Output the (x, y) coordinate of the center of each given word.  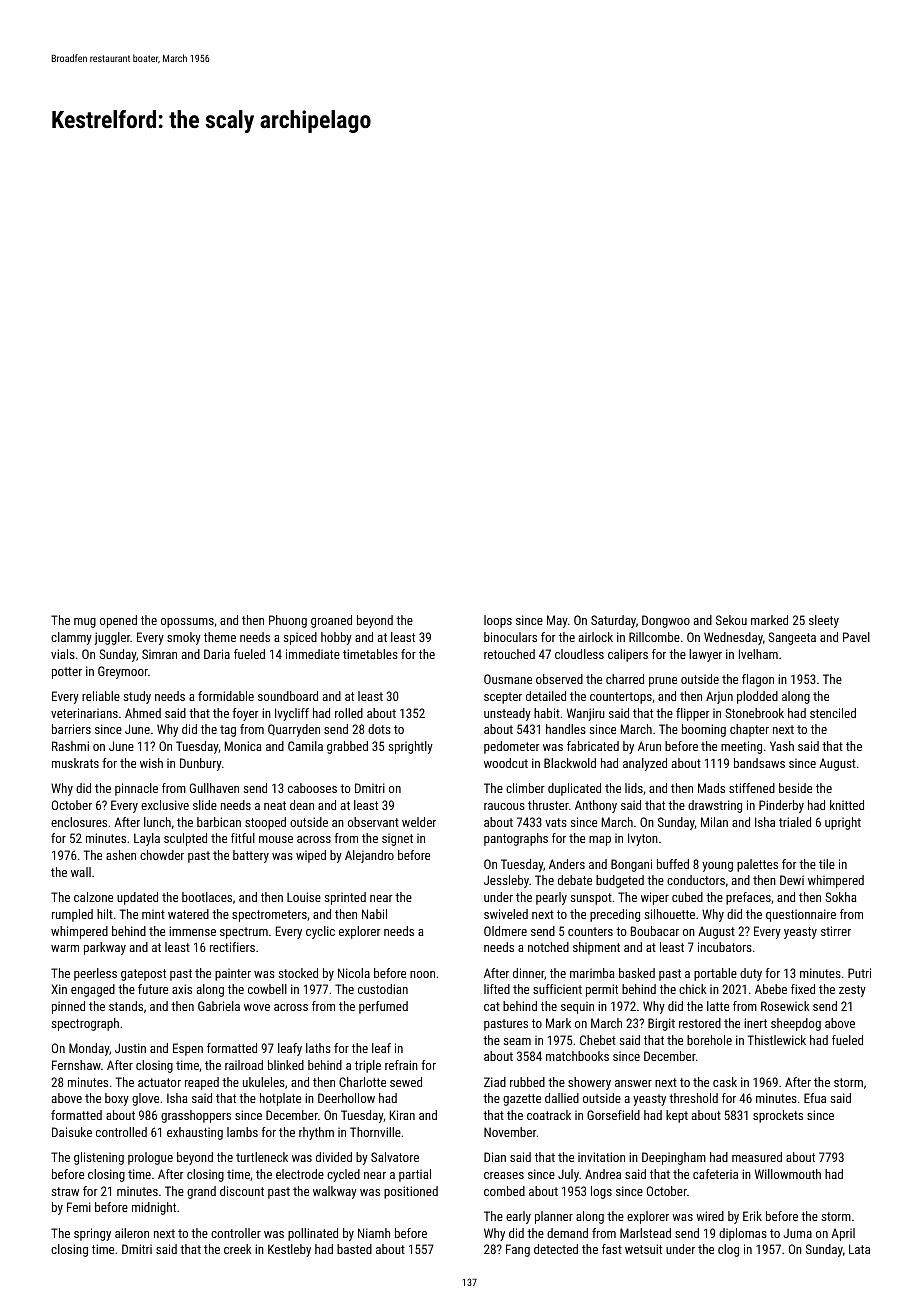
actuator (159, 1082)
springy (92, 1234)
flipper (692, 714)
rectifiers (232, 947)
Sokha (841, 897)
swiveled (506, 914)
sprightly (411, 747)
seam (517, 1041)
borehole (709, 1040)
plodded (757, 697)
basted (354, 1249)
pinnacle (136, 789)
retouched (509, 654)
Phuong (288, 621)
